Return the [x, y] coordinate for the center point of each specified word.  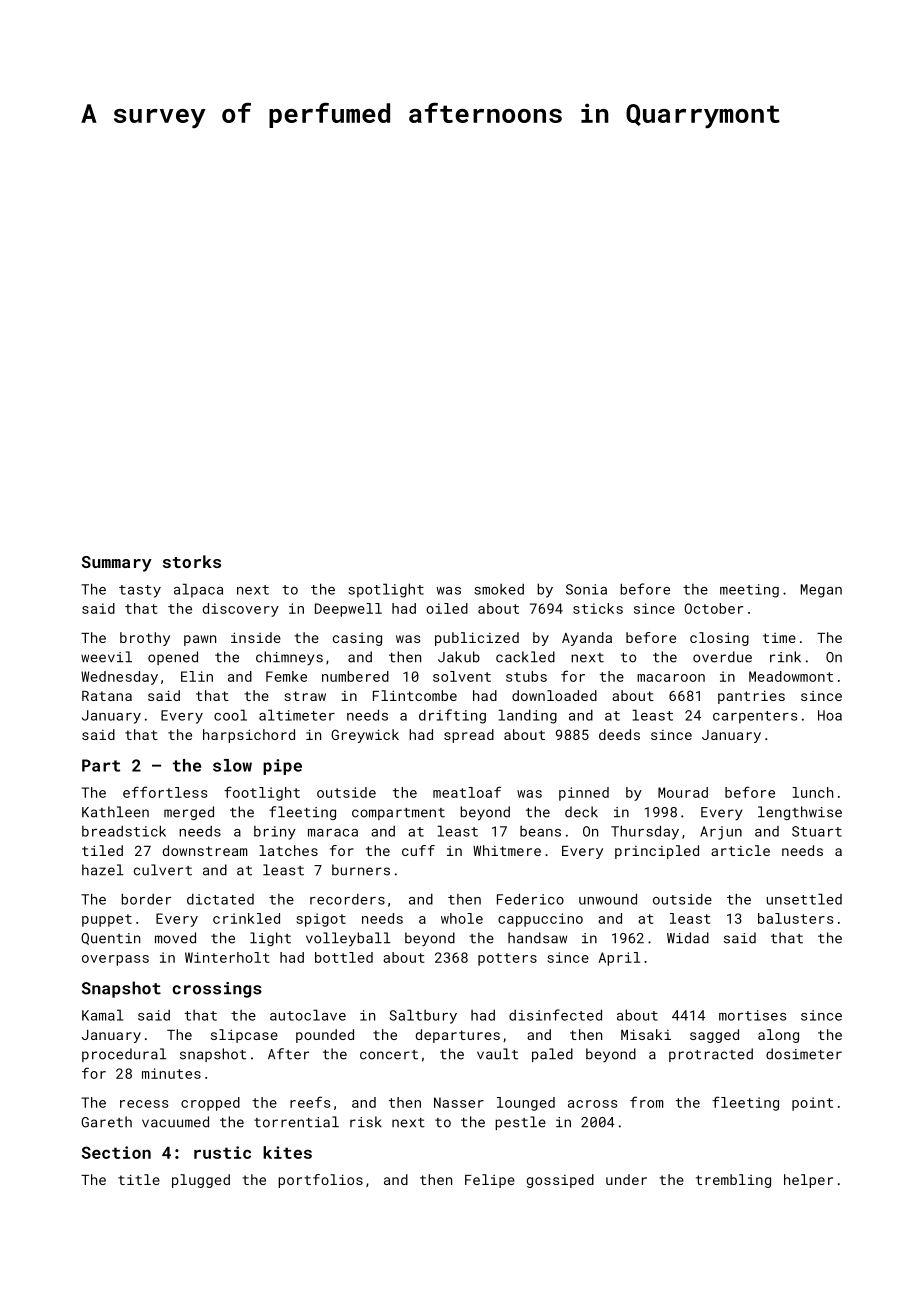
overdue [722, 657]
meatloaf [467, 792]
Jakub [459, 657]
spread [469, 736]
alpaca [198, 590]
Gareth [106, 1122]
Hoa [830, 715]
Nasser [459, 1102]
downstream [205, 850]
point [812, 1104]
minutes [171, 1073]
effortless [165, 792]
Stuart [817, 831]
